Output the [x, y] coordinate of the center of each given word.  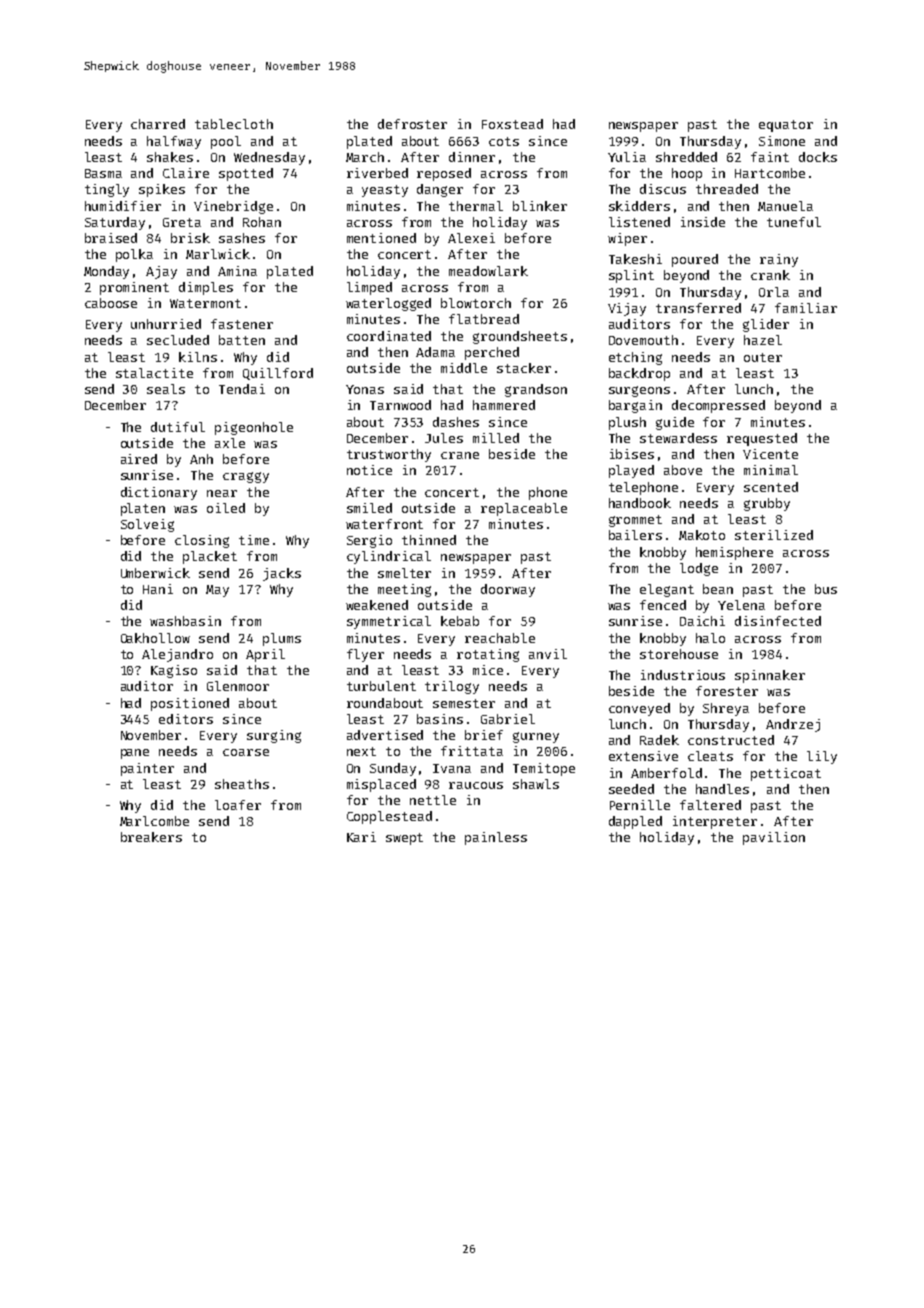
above [683, 470]
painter [147, 769]
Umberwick [155, 573]
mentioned [381, 238]
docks [818, 157]
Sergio [369, 541]
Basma [103, 173]
